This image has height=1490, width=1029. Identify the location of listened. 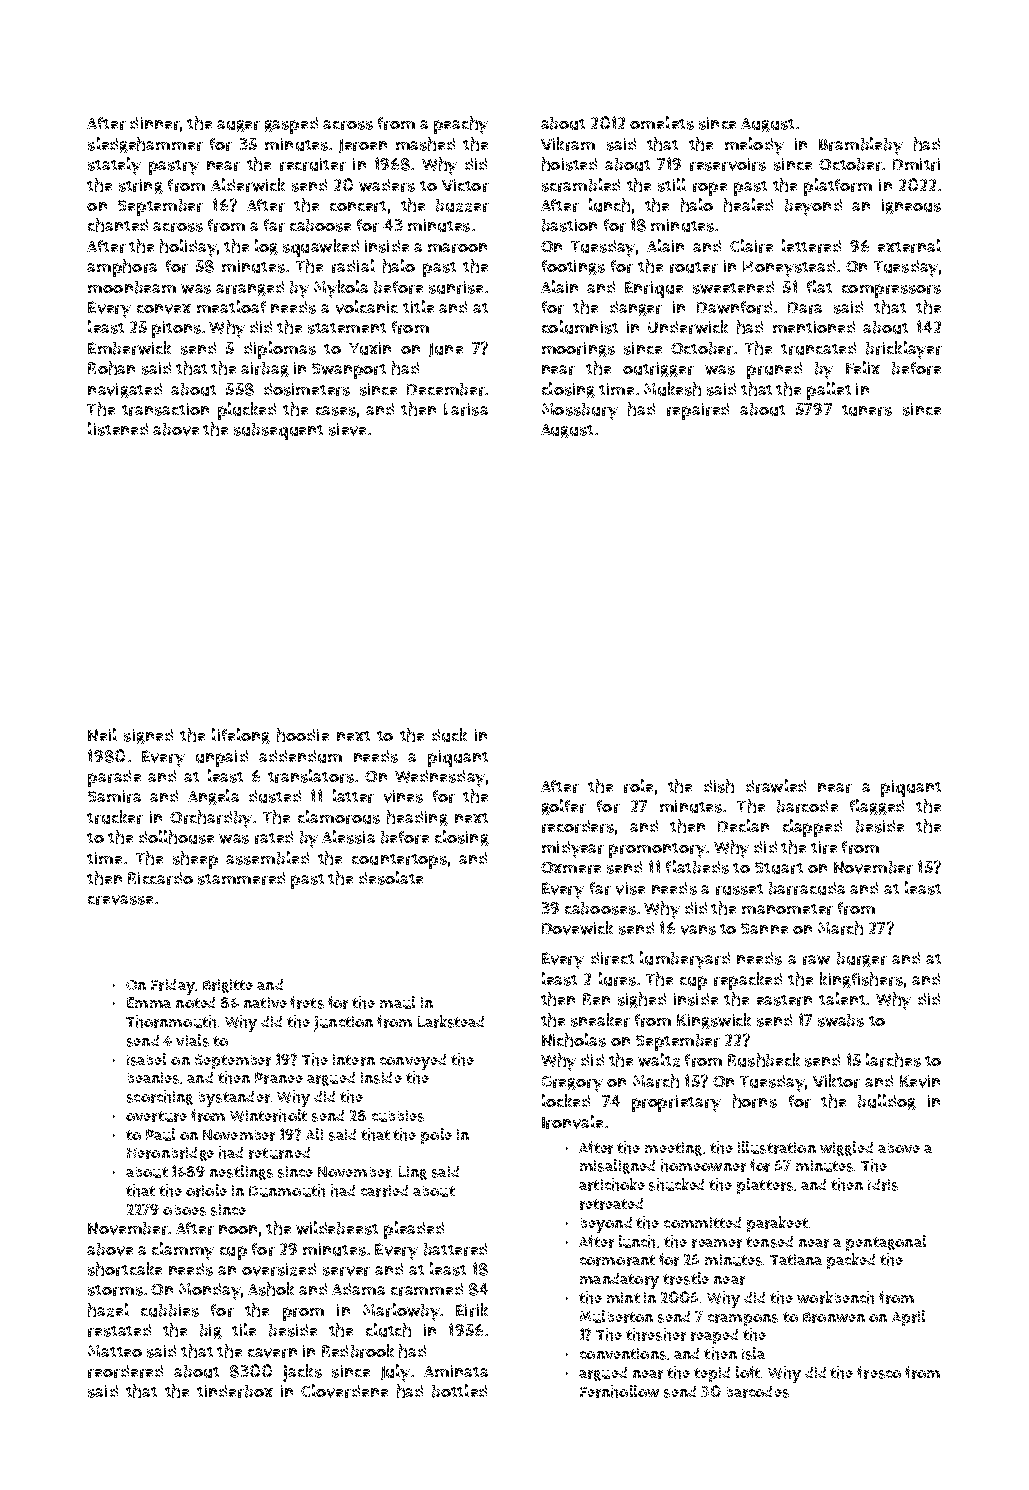
(118, 429).
